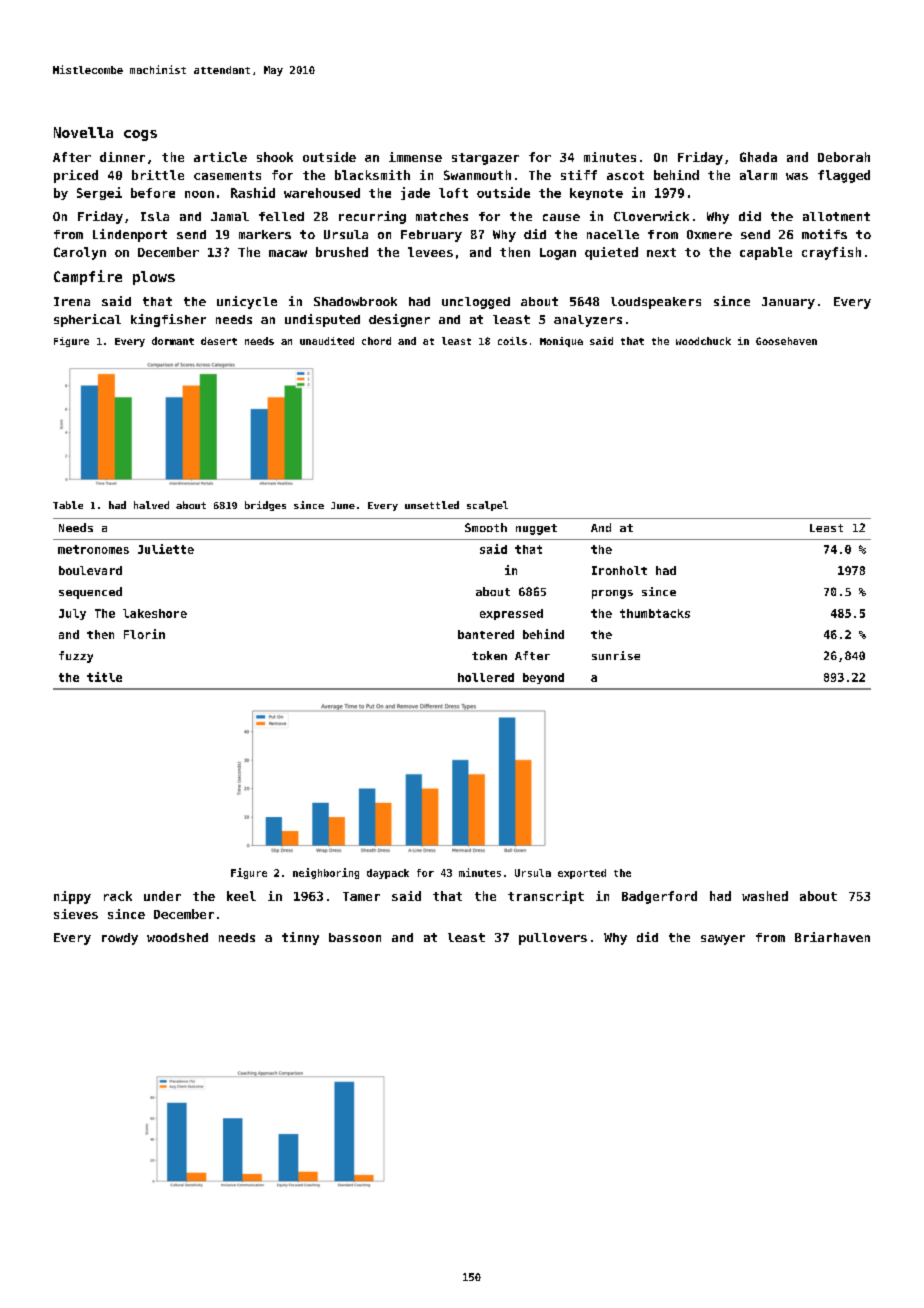  What do you see at coordinates (487, 506) in the page?
I see `scalpel` at bounding box center [487, 506].
